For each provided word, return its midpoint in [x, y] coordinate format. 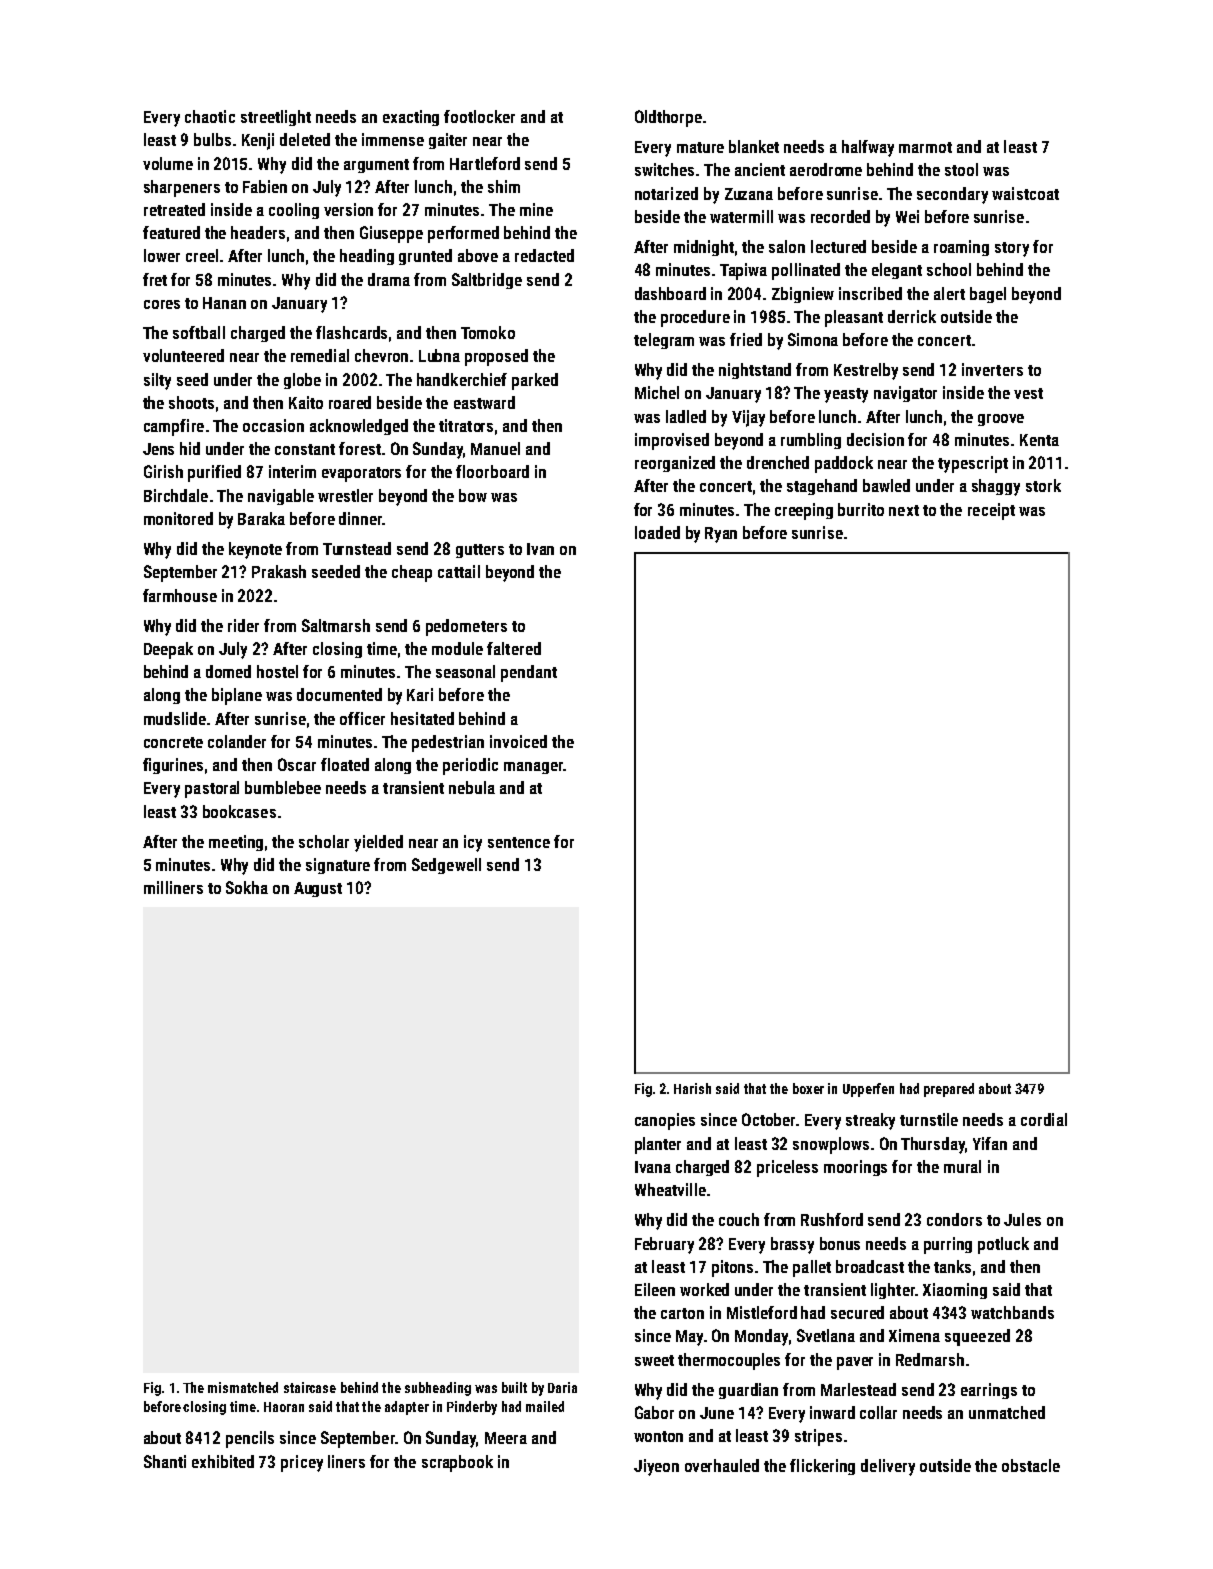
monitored [178, 518]
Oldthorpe [668, 118]
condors [954, 1219]
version [348, 209]
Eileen [655, 1289]
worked [704, 1289]
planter [658, 1145]
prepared [949, 1090]
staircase [310, 1387]
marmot [925, 147]
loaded [657, 532]
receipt [991, 511]
